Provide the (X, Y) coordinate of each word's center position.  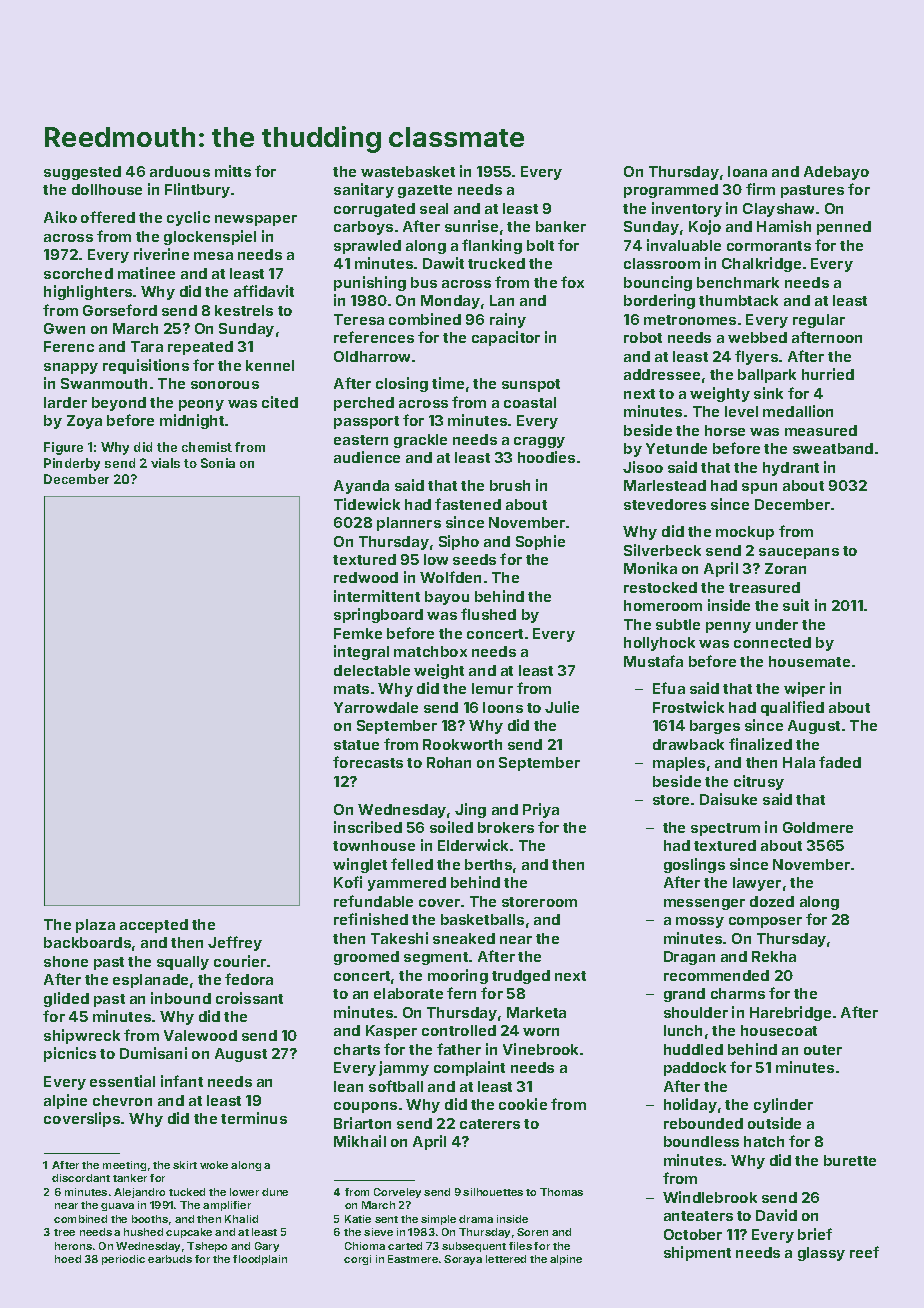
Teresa (359, 319)
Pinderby (72, 464)
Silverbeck (662, 550)
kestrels (244, 310)
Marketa (536, 1012)
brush (510, 485)
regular (819, 321)
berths (488, 864)
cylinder (783, 1105)
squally (183, 963)
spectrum (725, 829)
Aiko (60, 217)
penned (844, 228)
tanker (130, 1178)
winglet (360, 865)
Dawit (443, 263)
